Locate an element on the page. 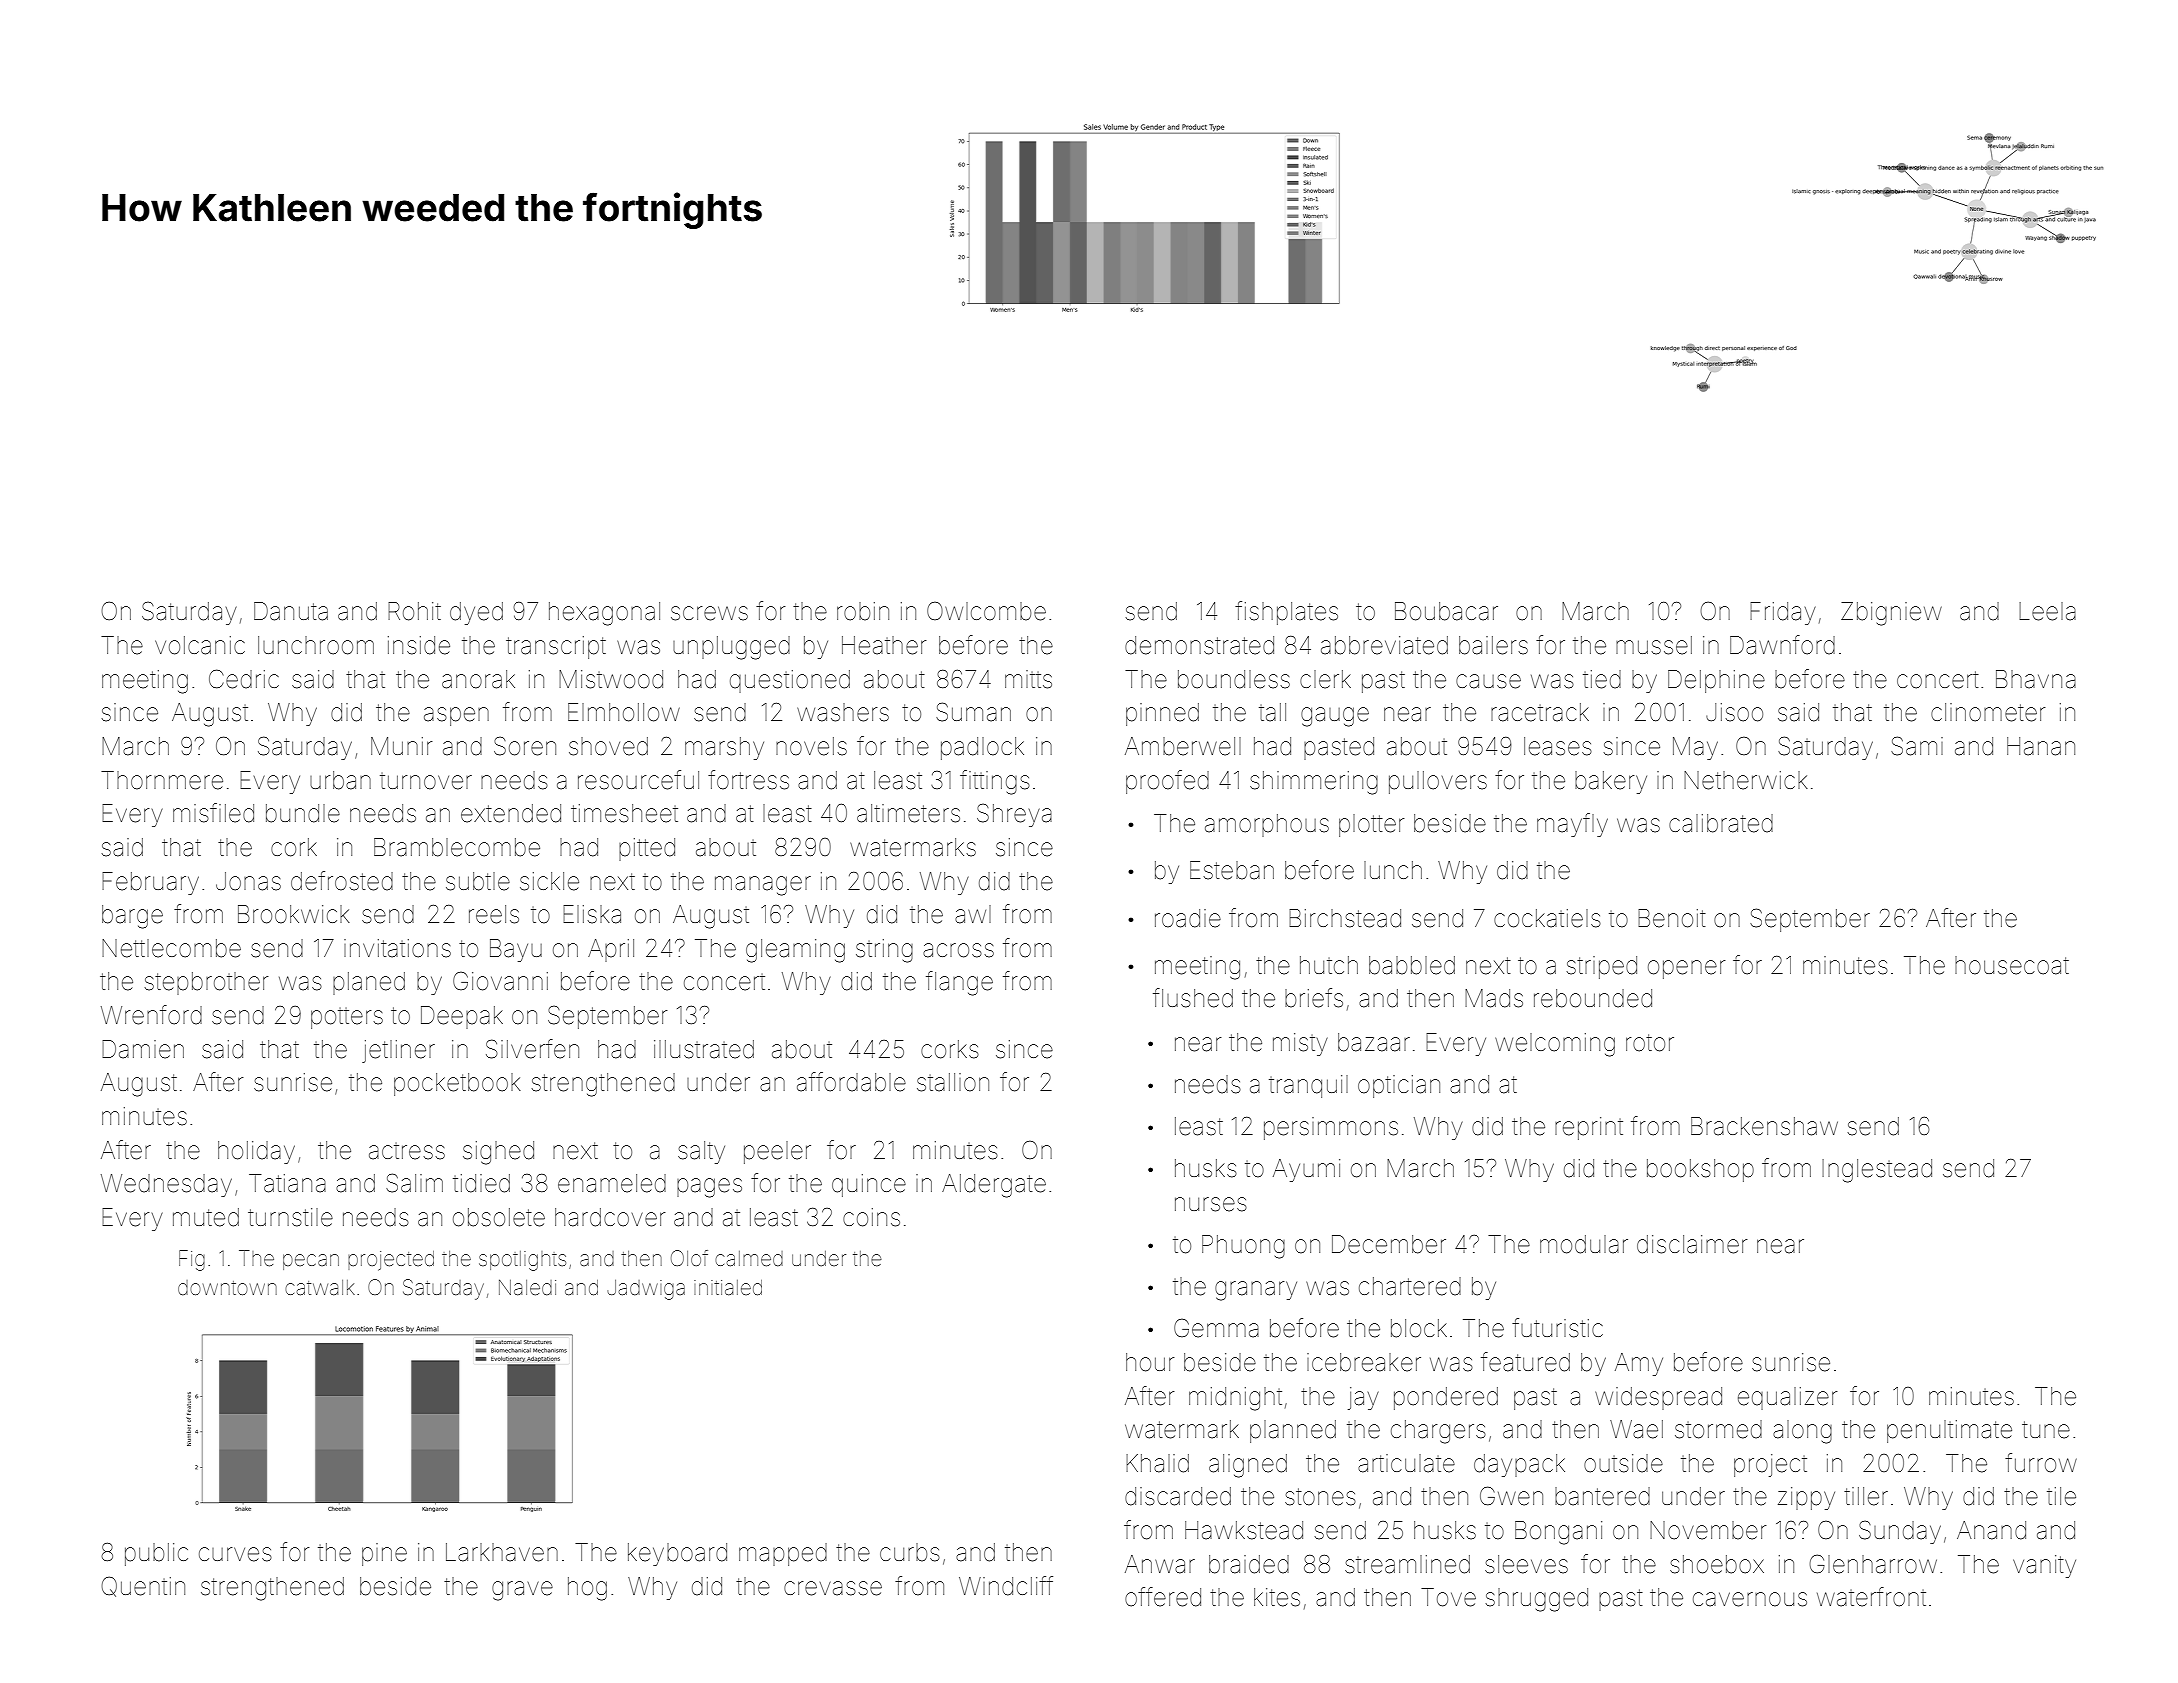 The height and width of the image is (1683, 2178). offered is located at coordinates (1163, 1597).
